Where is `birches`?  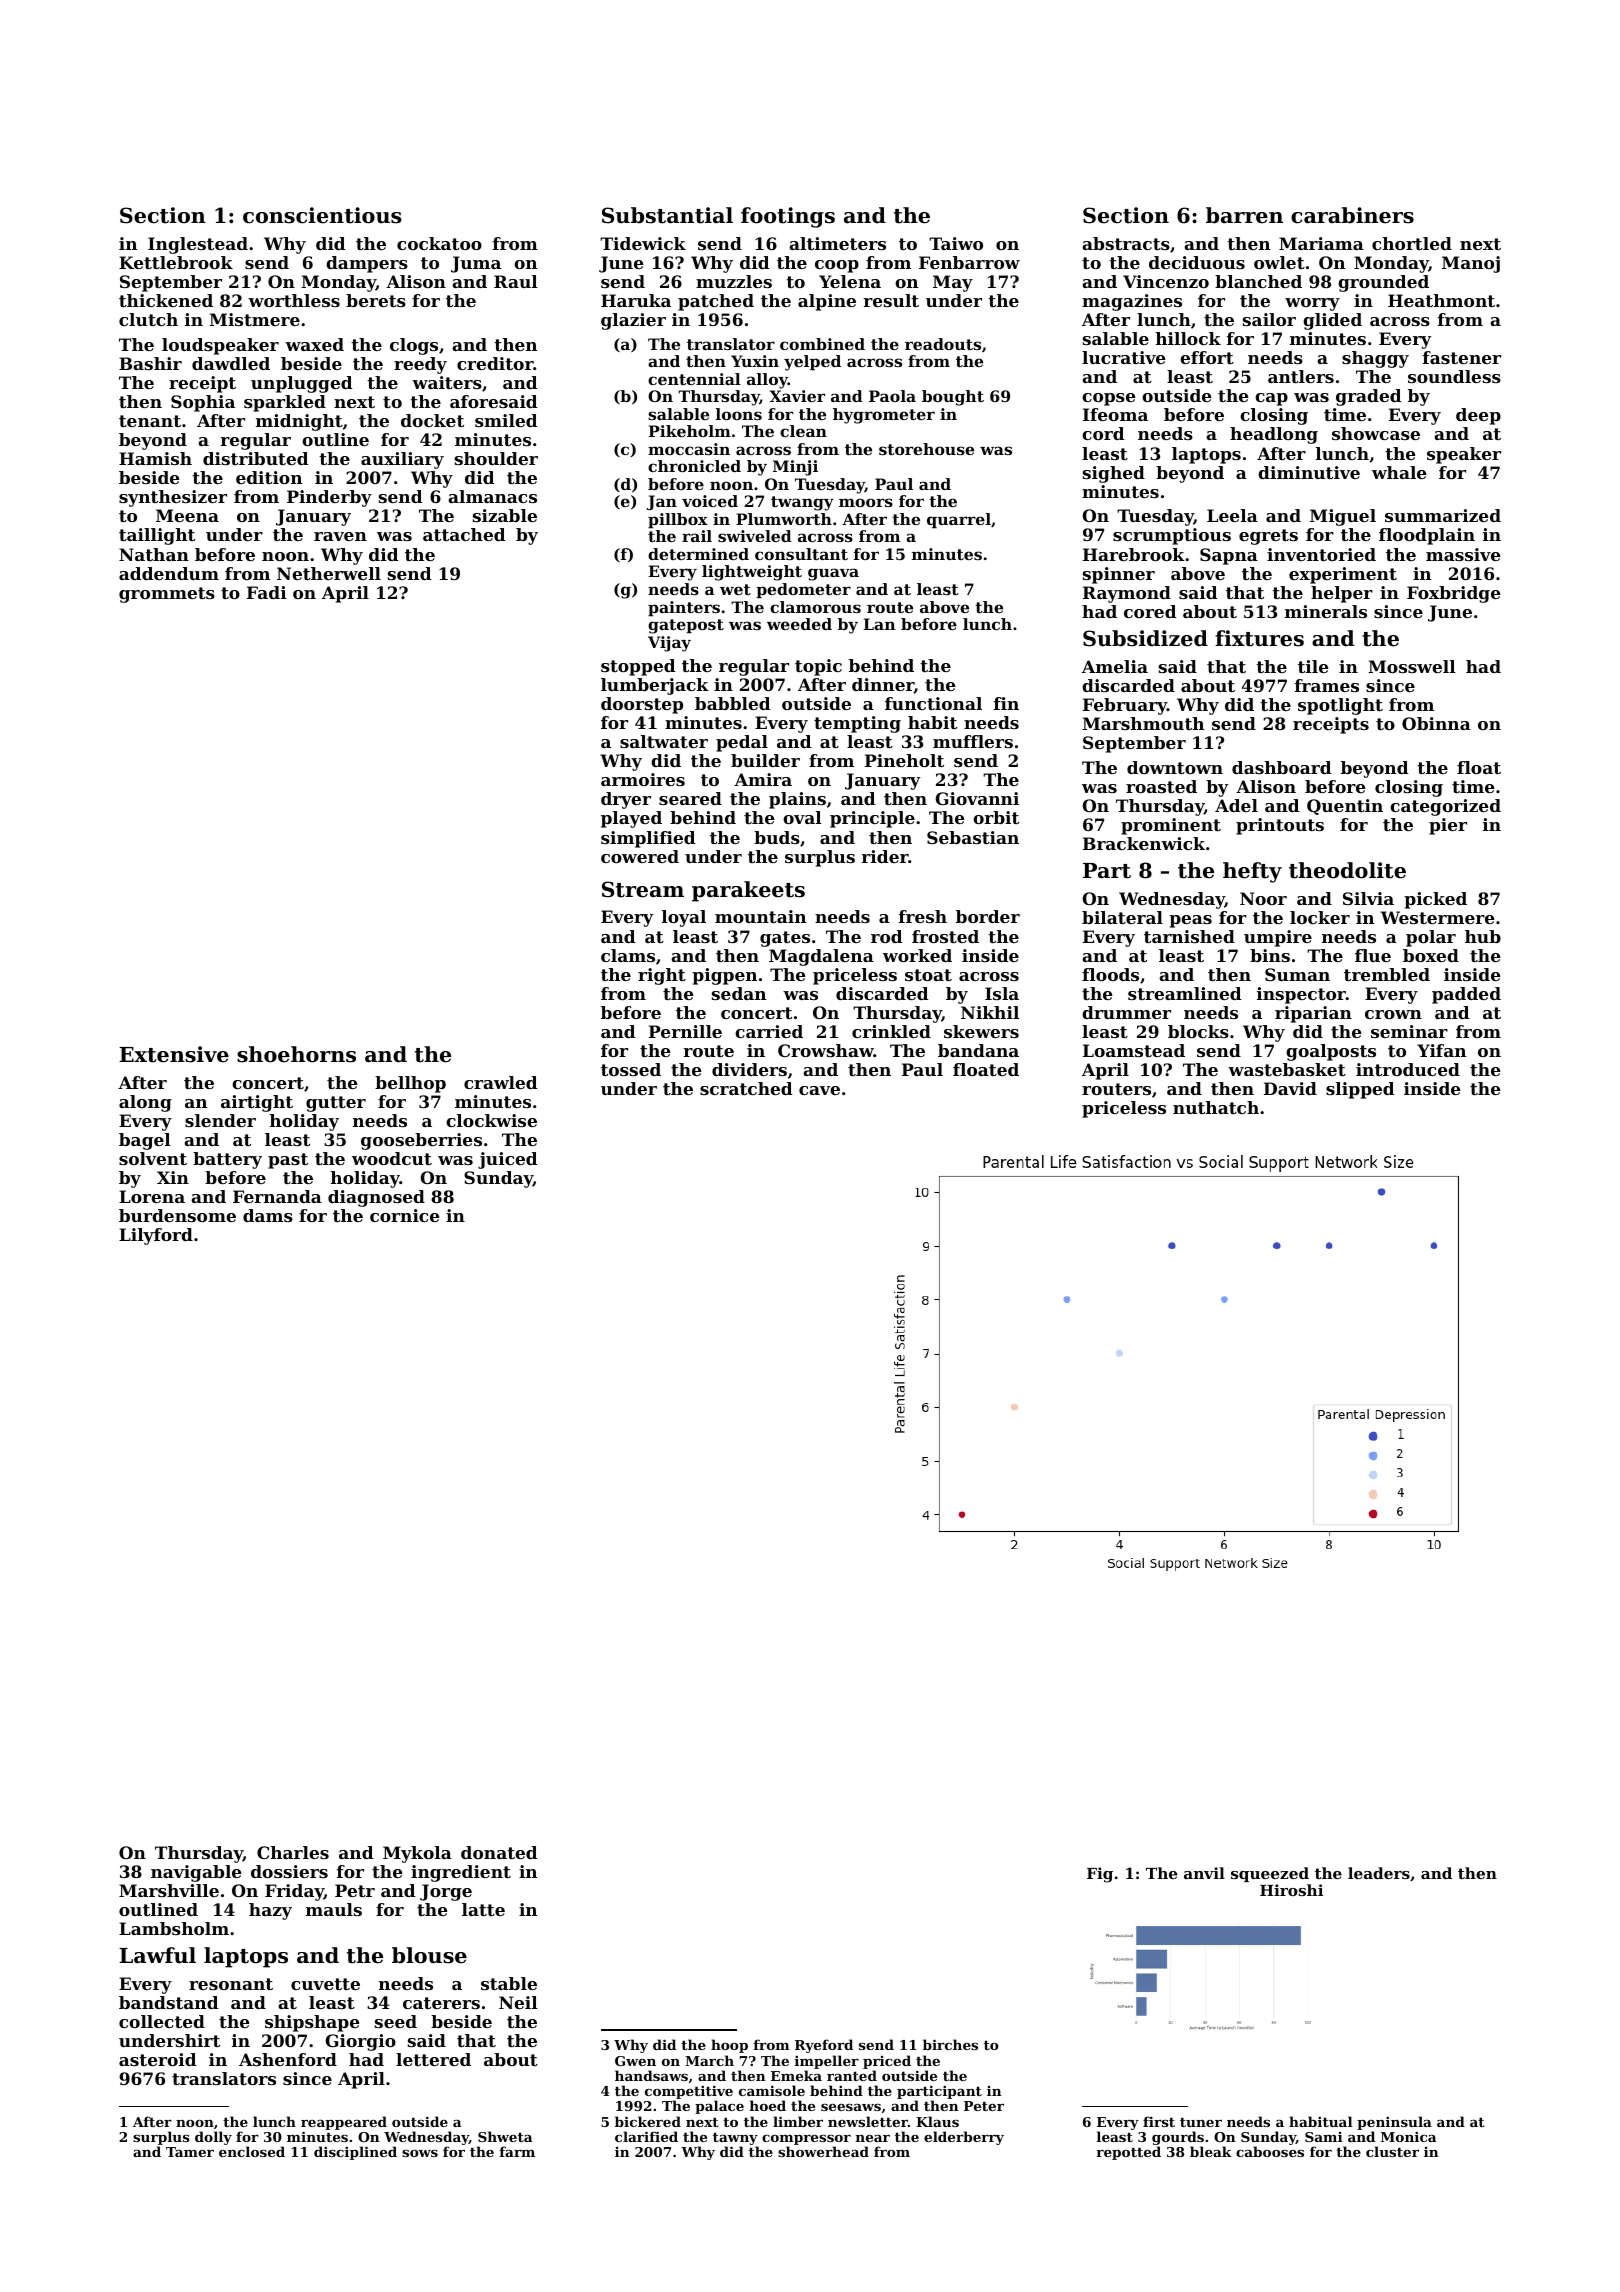
birches is located at coordinates (950, 2044).
